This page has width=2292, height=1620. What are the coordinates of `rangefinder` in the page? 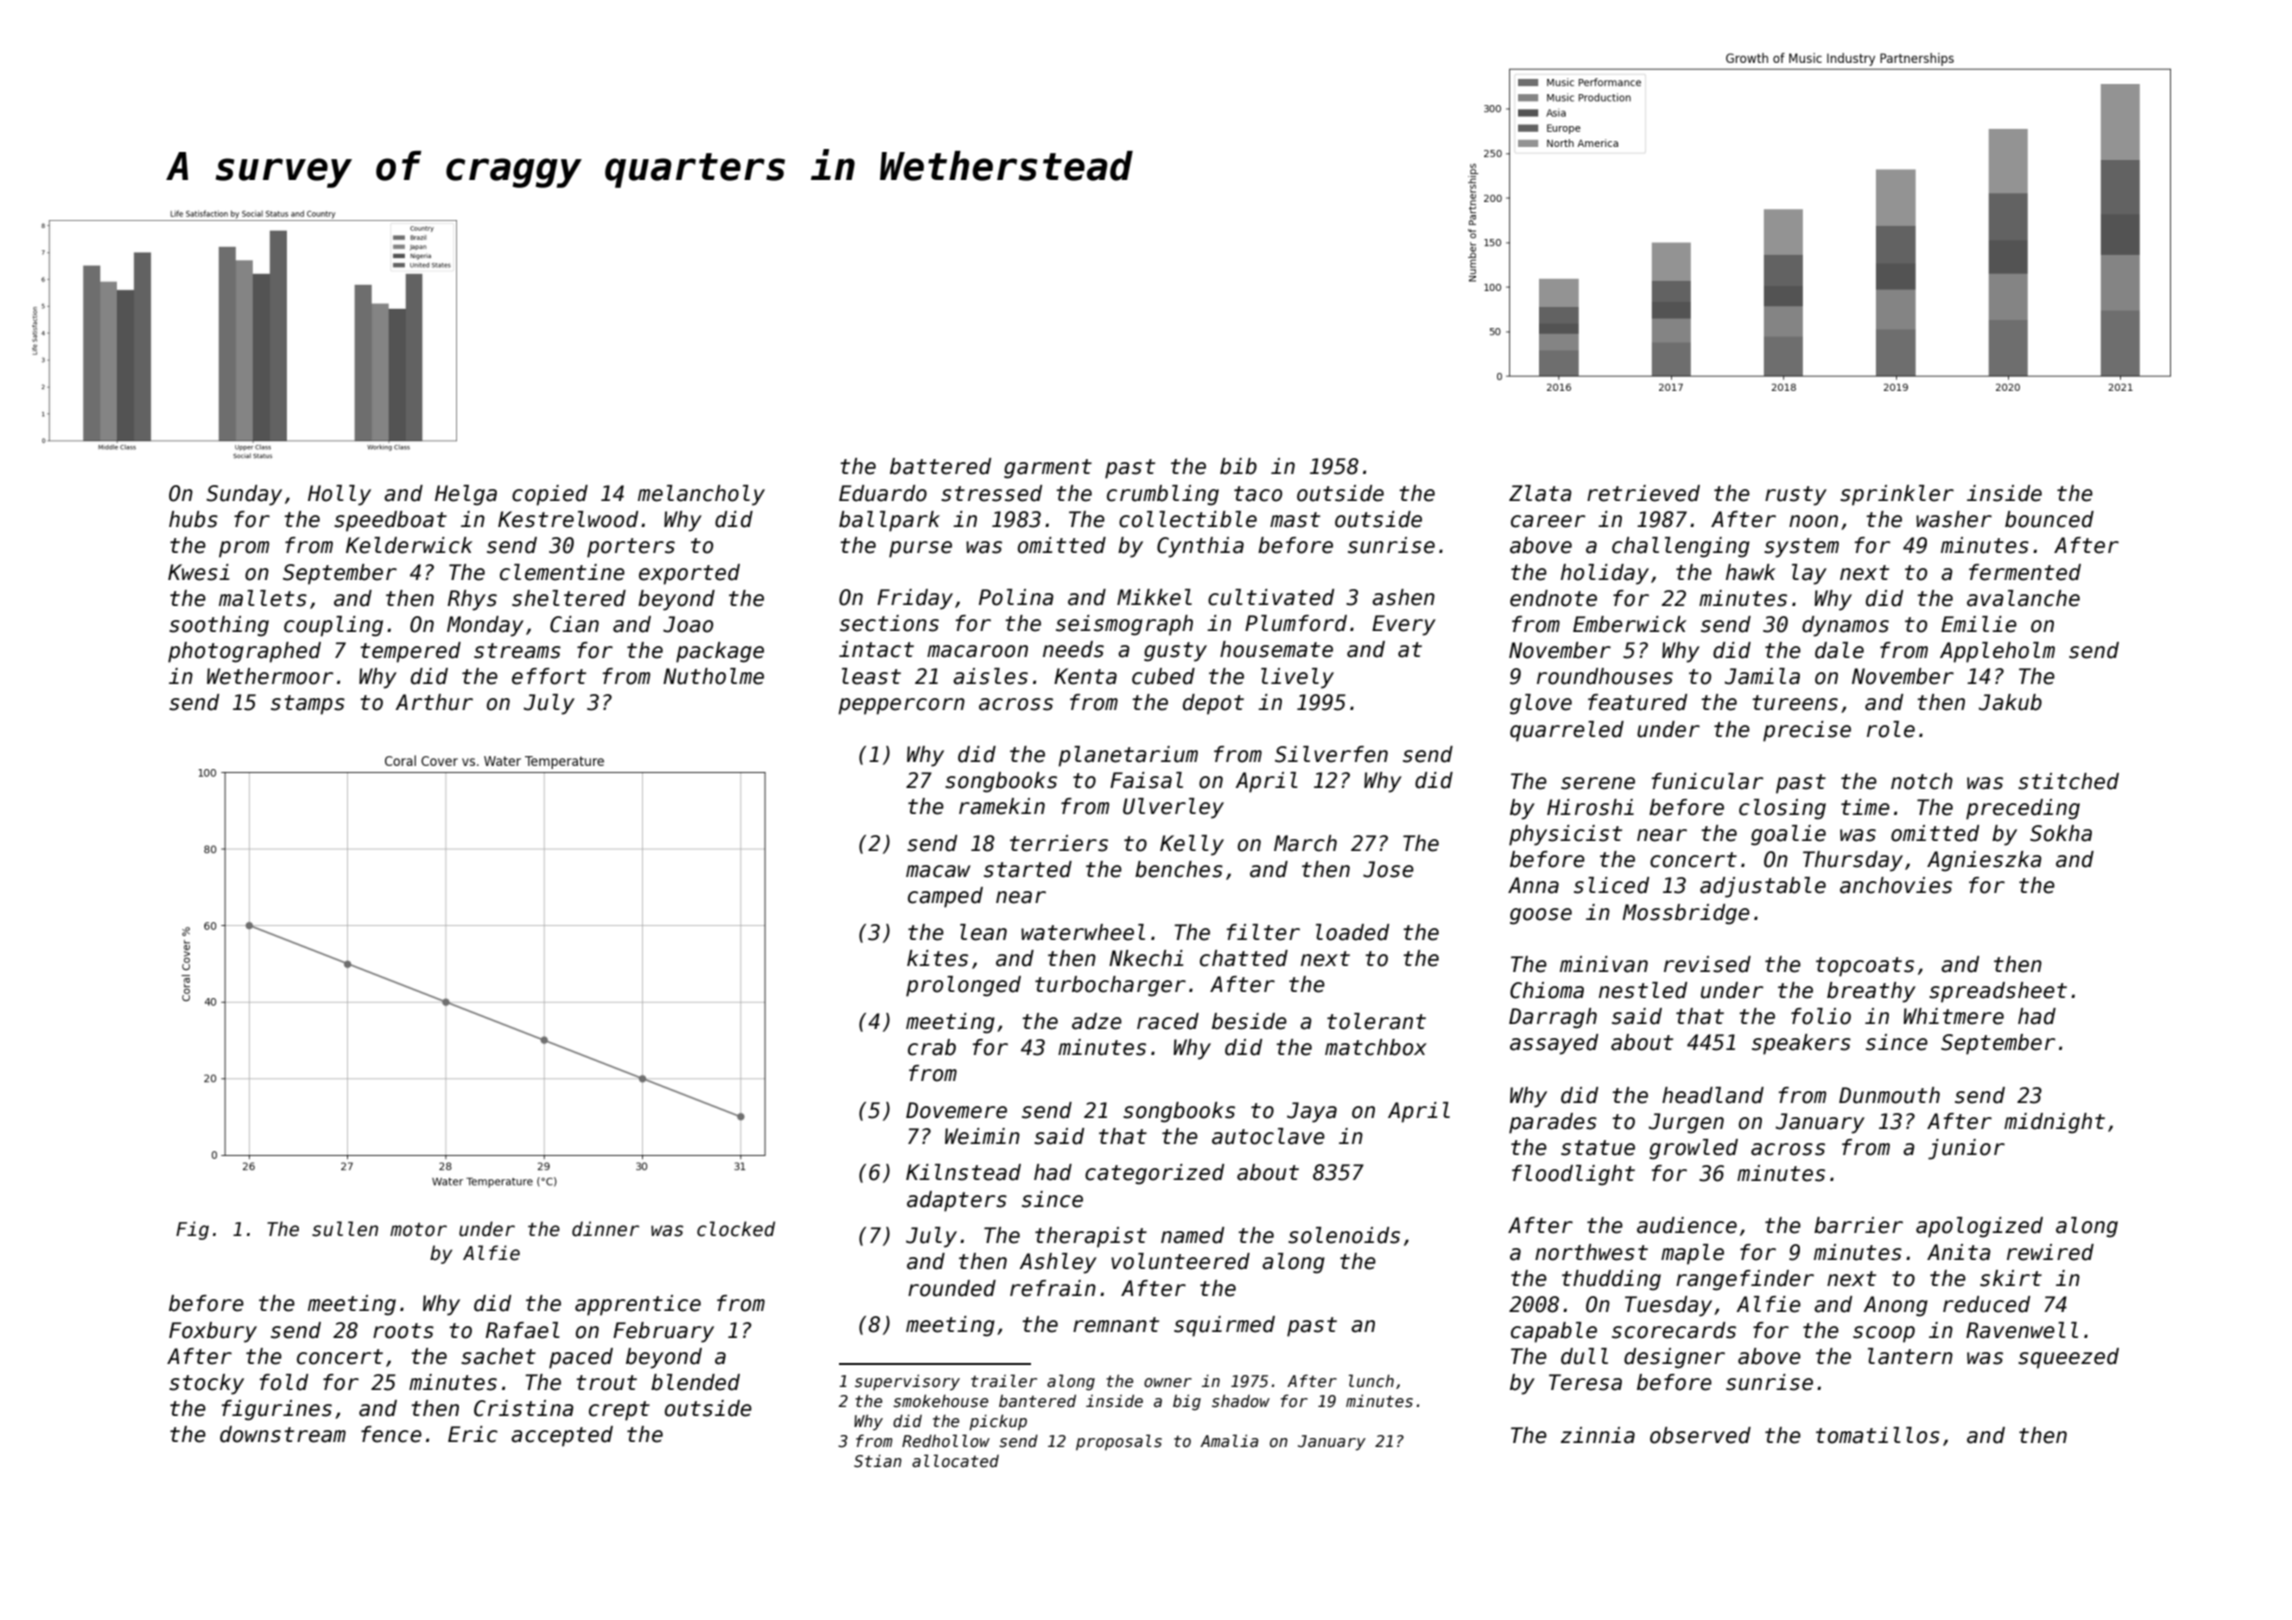 It's located at (1745, 1280).
